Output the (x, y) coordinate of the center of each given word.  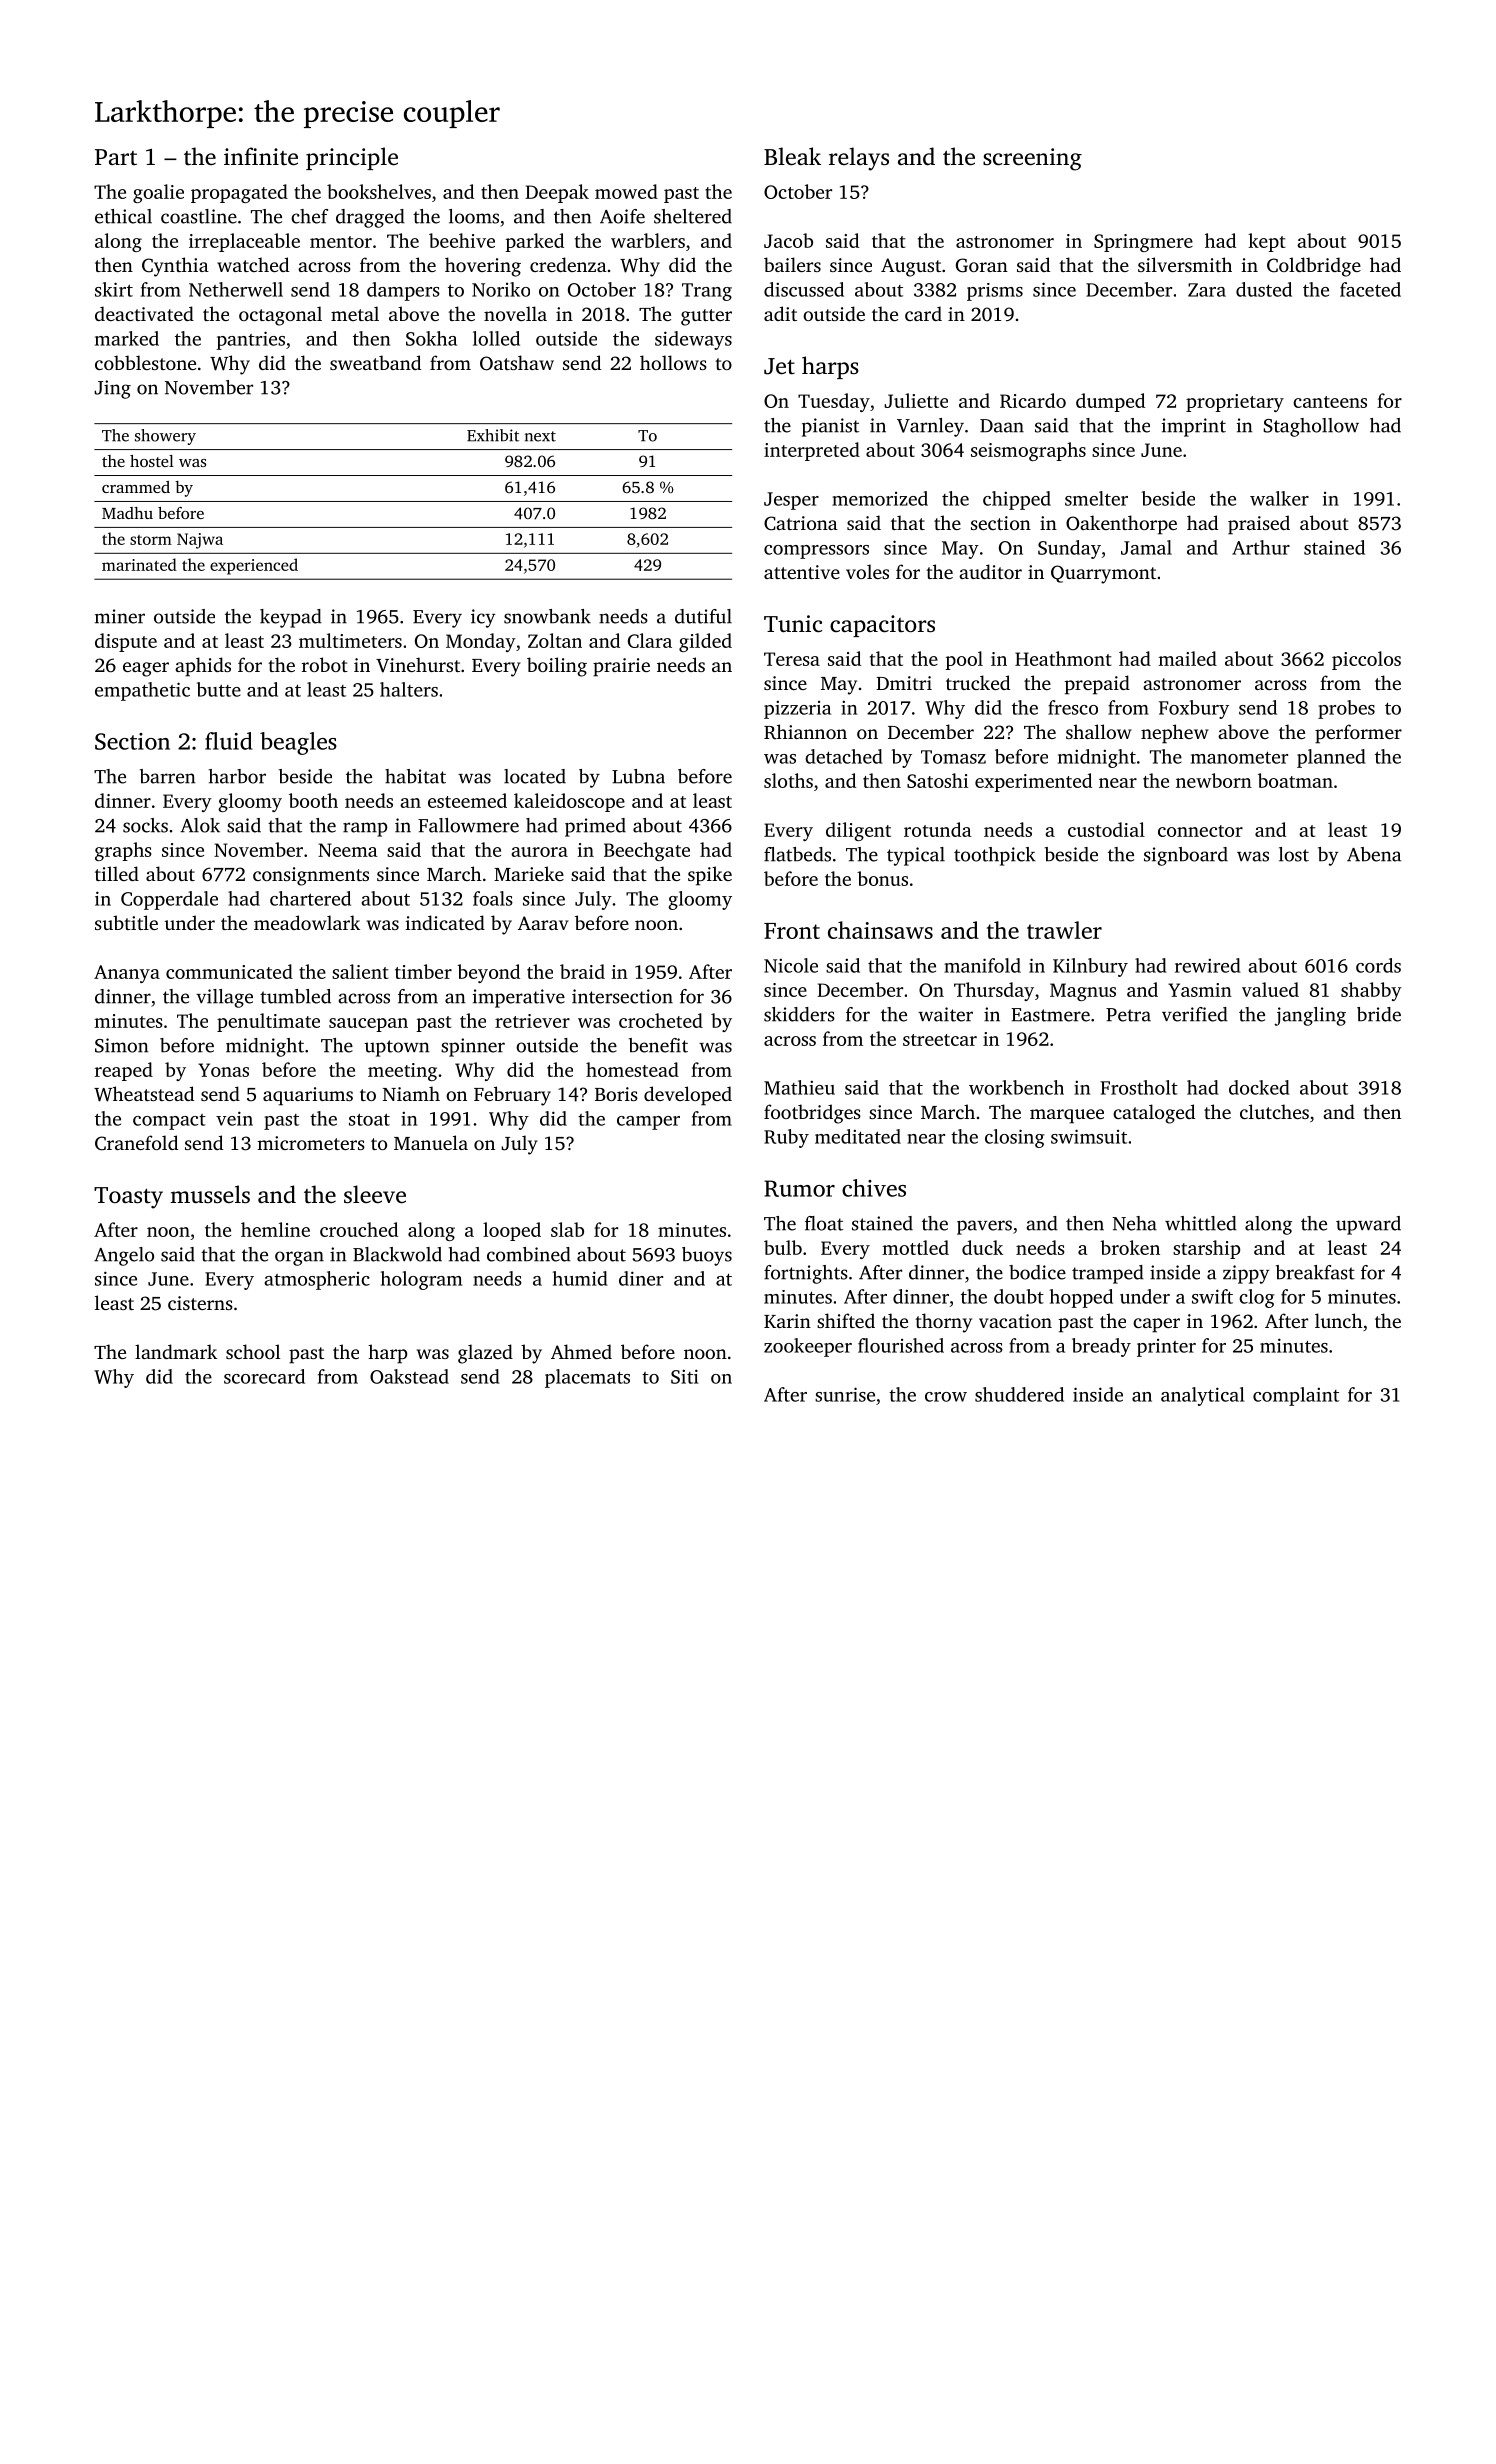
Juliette (916, 400)
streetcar (940, 1040)
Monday (481, 642)
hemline (275, 1229)
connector (1200, 831)
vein (234, 1118)
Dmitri (904, 683)
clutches (1274, 1111)
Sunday (1069, 549)
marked (127, 338)
